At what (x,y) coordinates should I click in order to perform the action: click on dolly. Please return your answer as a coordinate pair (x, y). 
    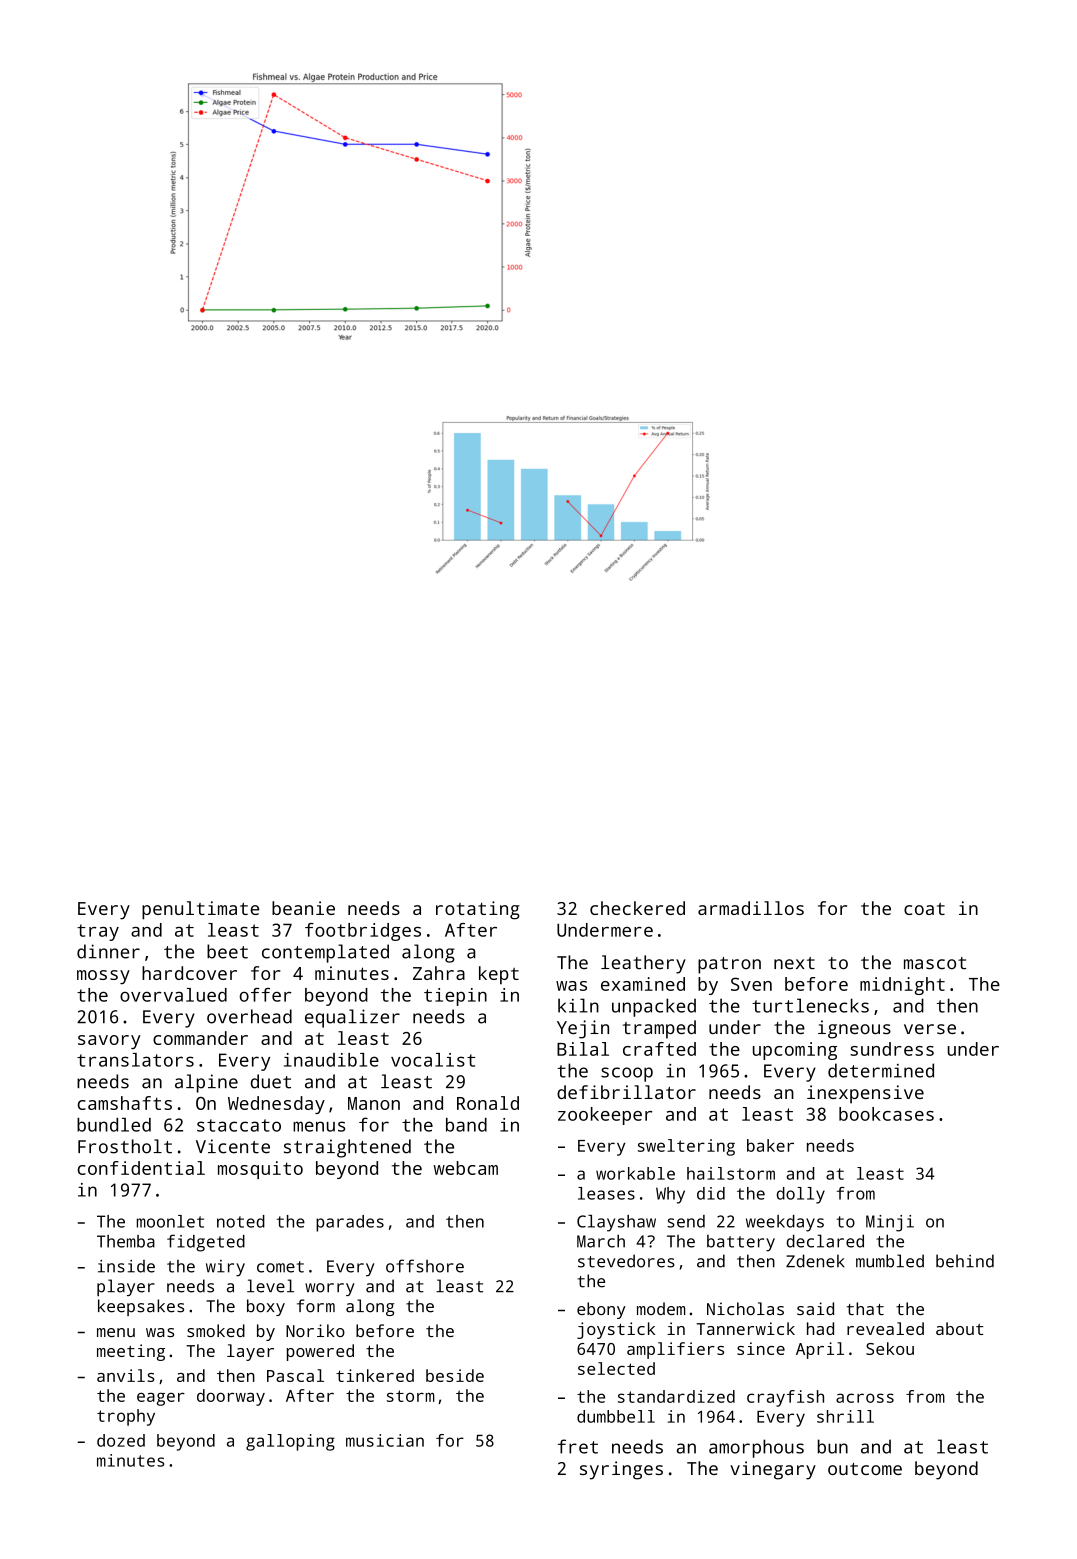
    Looking at the image, I should click on (801, 1195).
